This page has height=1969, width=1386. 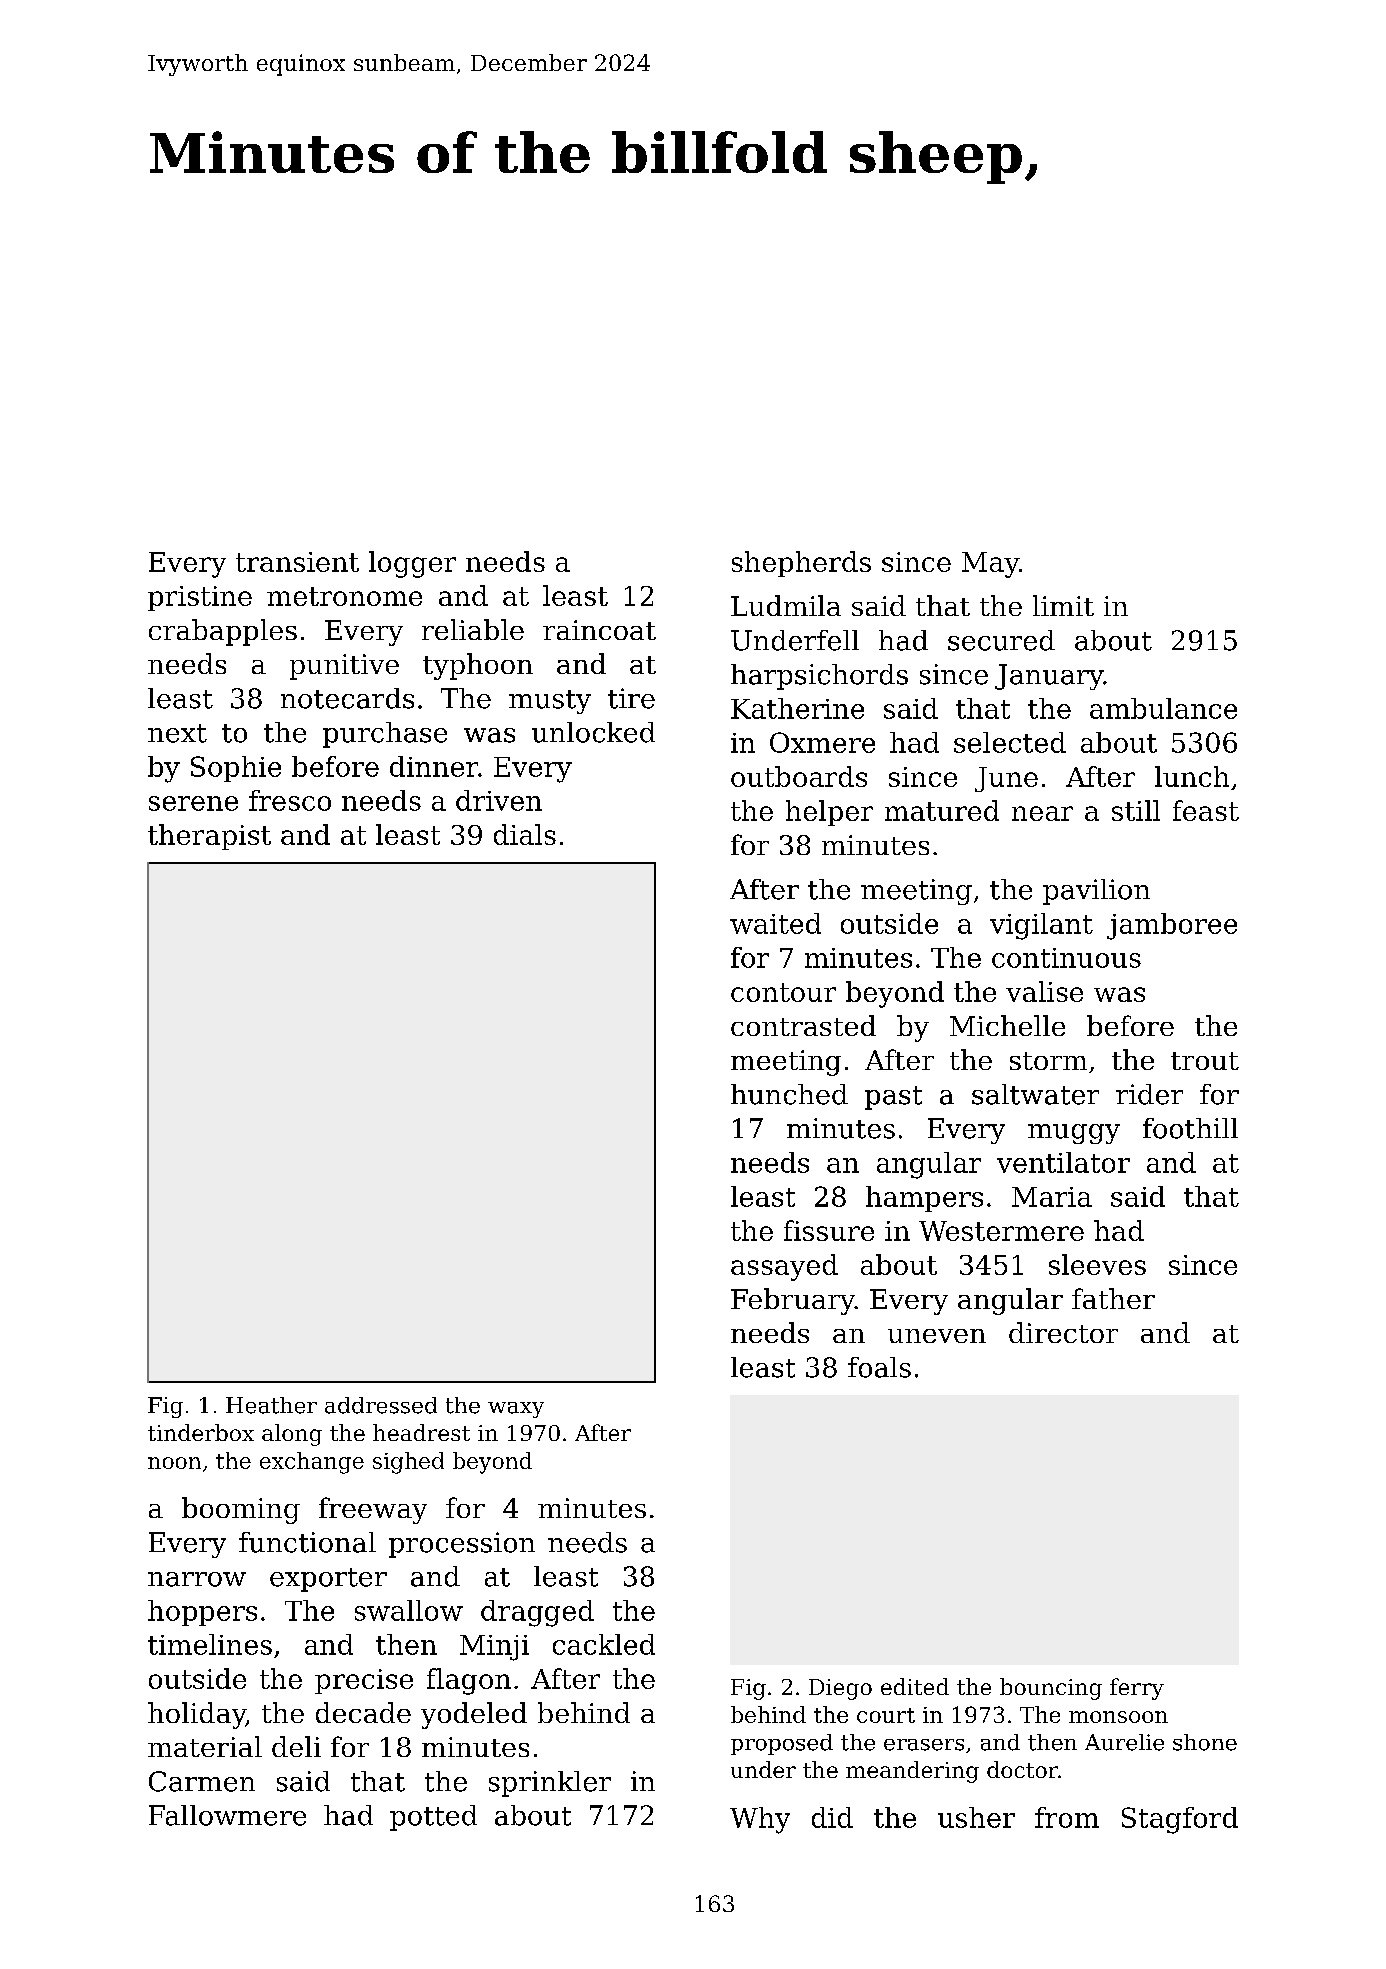 What do you see at coordinates (990, 565) in the page?
I see `May` at bounding box center [990, 565].
